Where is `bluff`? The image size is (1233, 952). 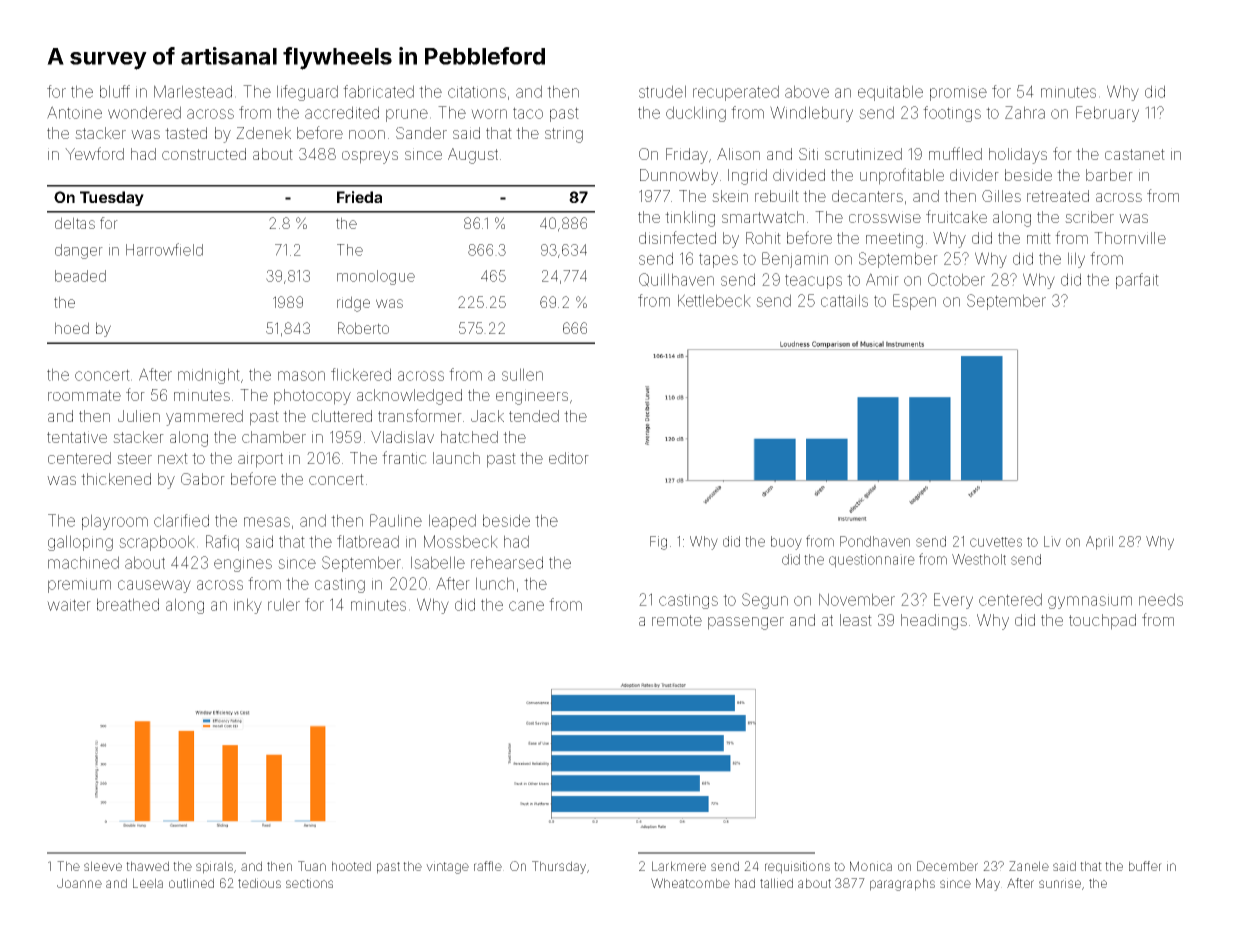
bluff is located at coordinates (115, 91).
